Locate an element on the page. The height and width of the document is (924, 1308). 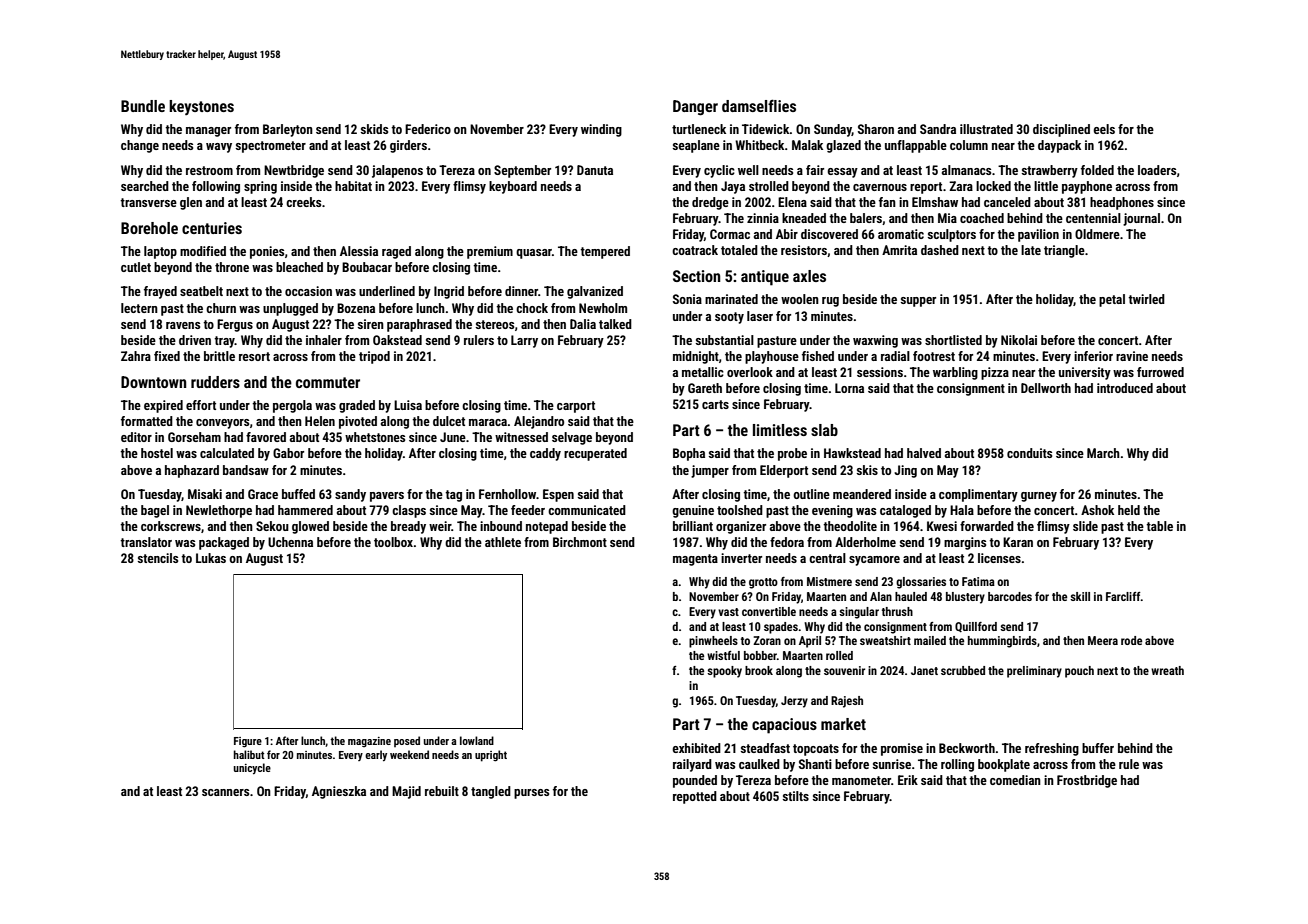
illustrated is located at coordinates (986, 129).
